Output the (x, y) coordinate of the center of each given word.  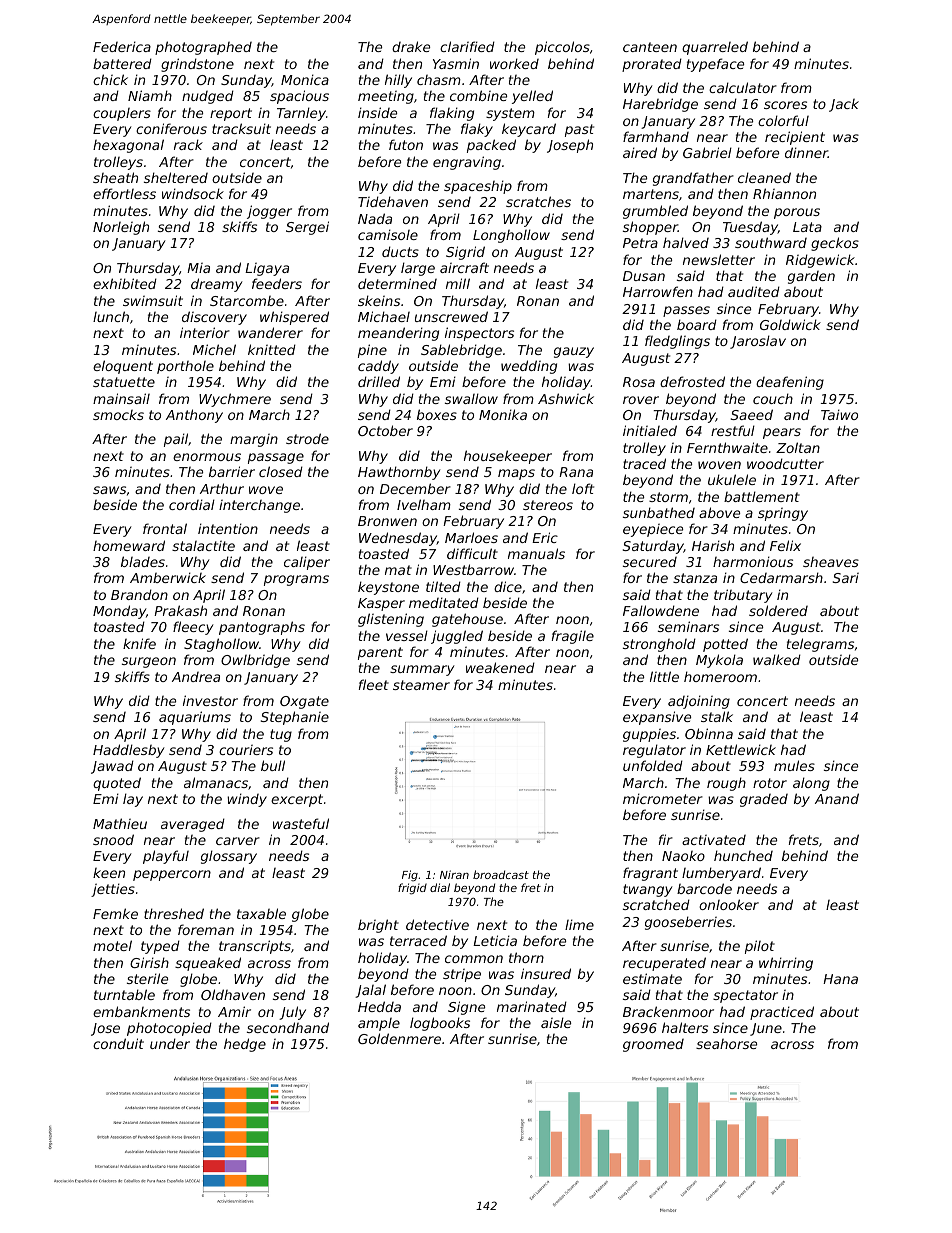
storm (668, 497)
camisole (388, 234)
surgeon (149, 662)
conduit (118, 1043)
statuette (124, 382)
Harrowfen (658, 291)
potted (725, 645)
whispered (294, 318)
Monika (503, 414)
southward (771, 242)
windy (247, 800)
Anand (837, 798)
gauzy (574, 352)
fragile (573, 637)
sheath (115, 177)
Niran (454, 874)
